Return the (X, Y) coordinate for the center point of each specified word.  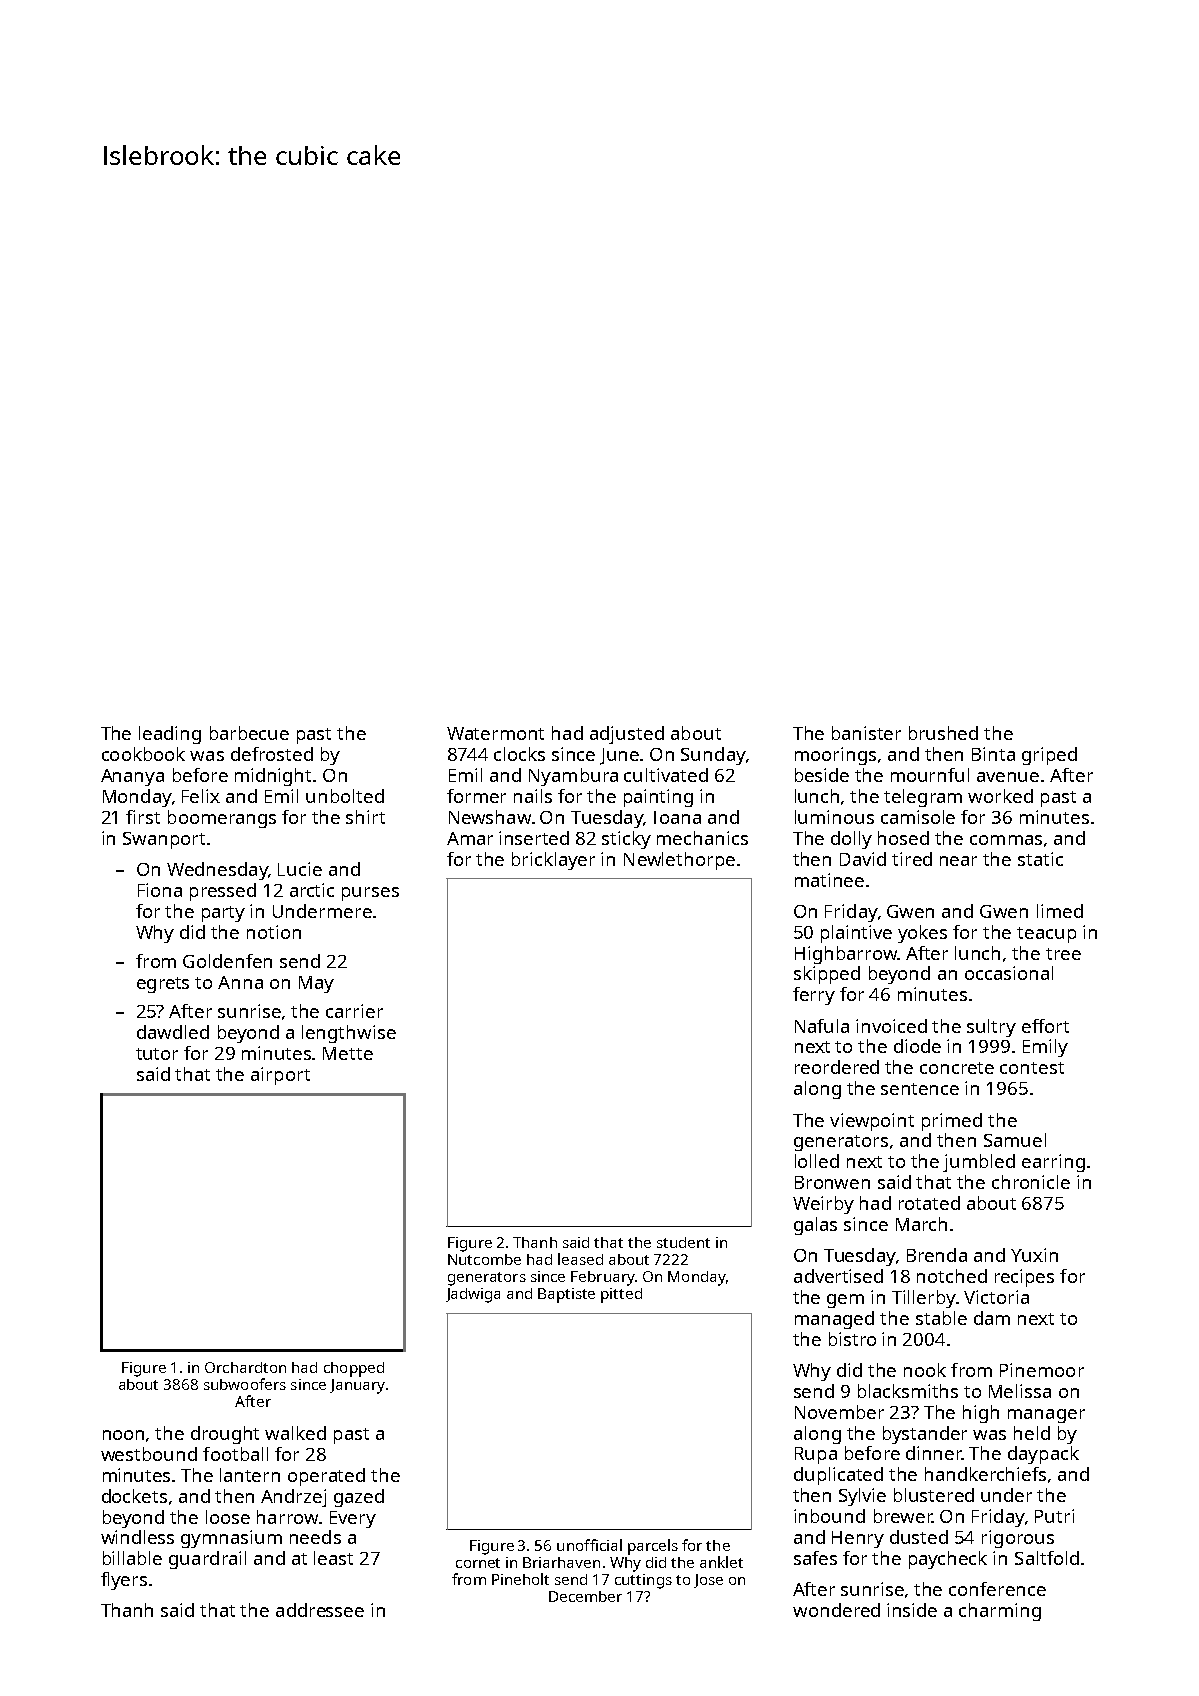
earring (1053, 1163)
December (585, 1596)
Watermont (495, 733)
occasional (1009, 973)
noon (123, 1435)
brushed (943, 733)
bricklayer (553, 861)
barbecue (249, 733)
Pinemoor (1042, 1370)
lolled (817, 1161)
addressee (320, 1610)
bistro (852, 1339)
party (223, 914)
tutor (157, 1054)
